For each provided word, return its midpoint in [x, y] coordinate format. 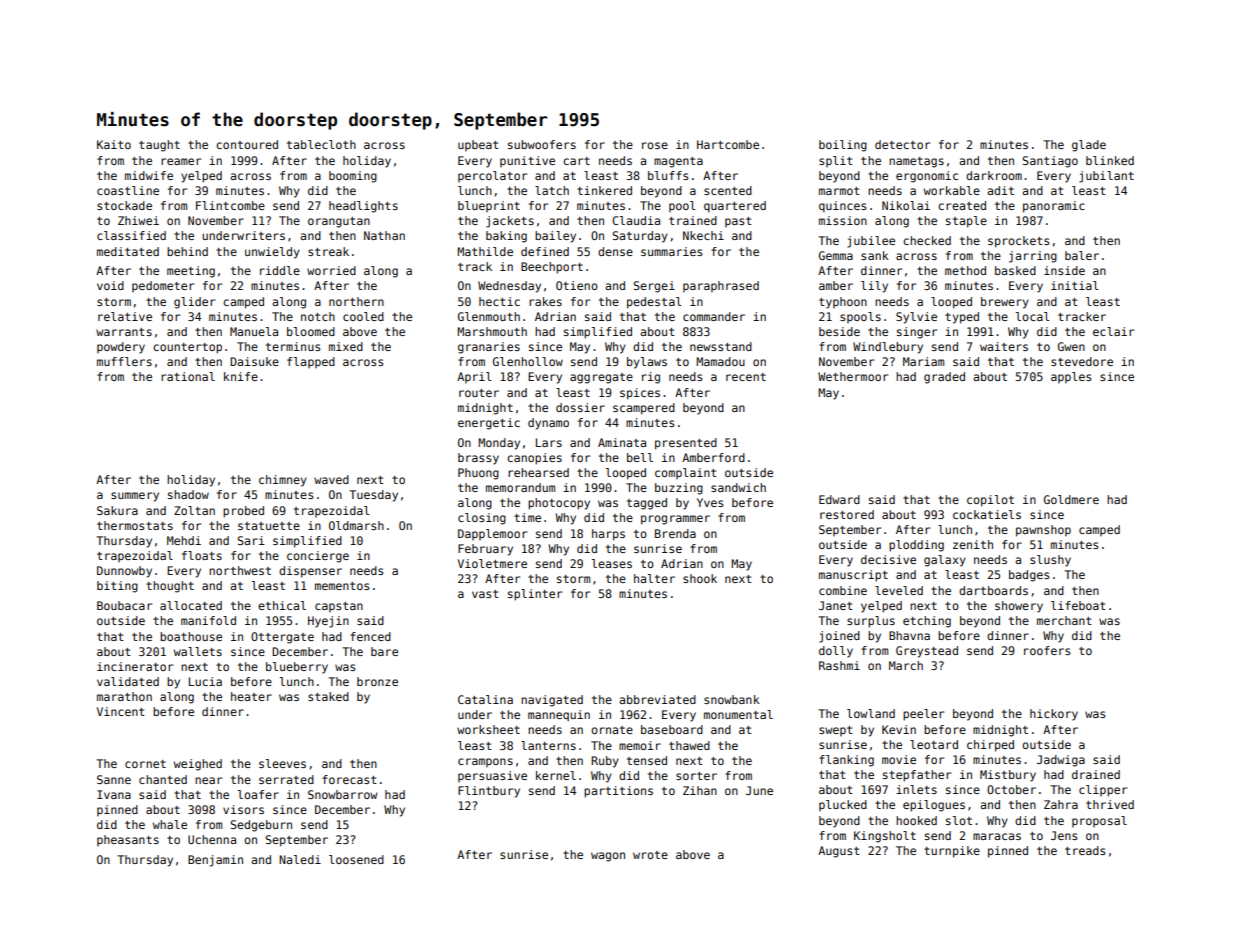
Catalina [485, 699]
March [906, 665]
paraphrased [721, 286]
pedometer [163, 286]
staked [328, 696]
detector [902, 144]
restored [847, 514]
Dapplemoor [492, 534]
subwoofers [542, 144]
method [965, 270]
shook [700, 578]
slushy [1050, 561]
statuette [269, 526]
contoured [247, 144]
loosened [356, 859]
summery [135, 497]
